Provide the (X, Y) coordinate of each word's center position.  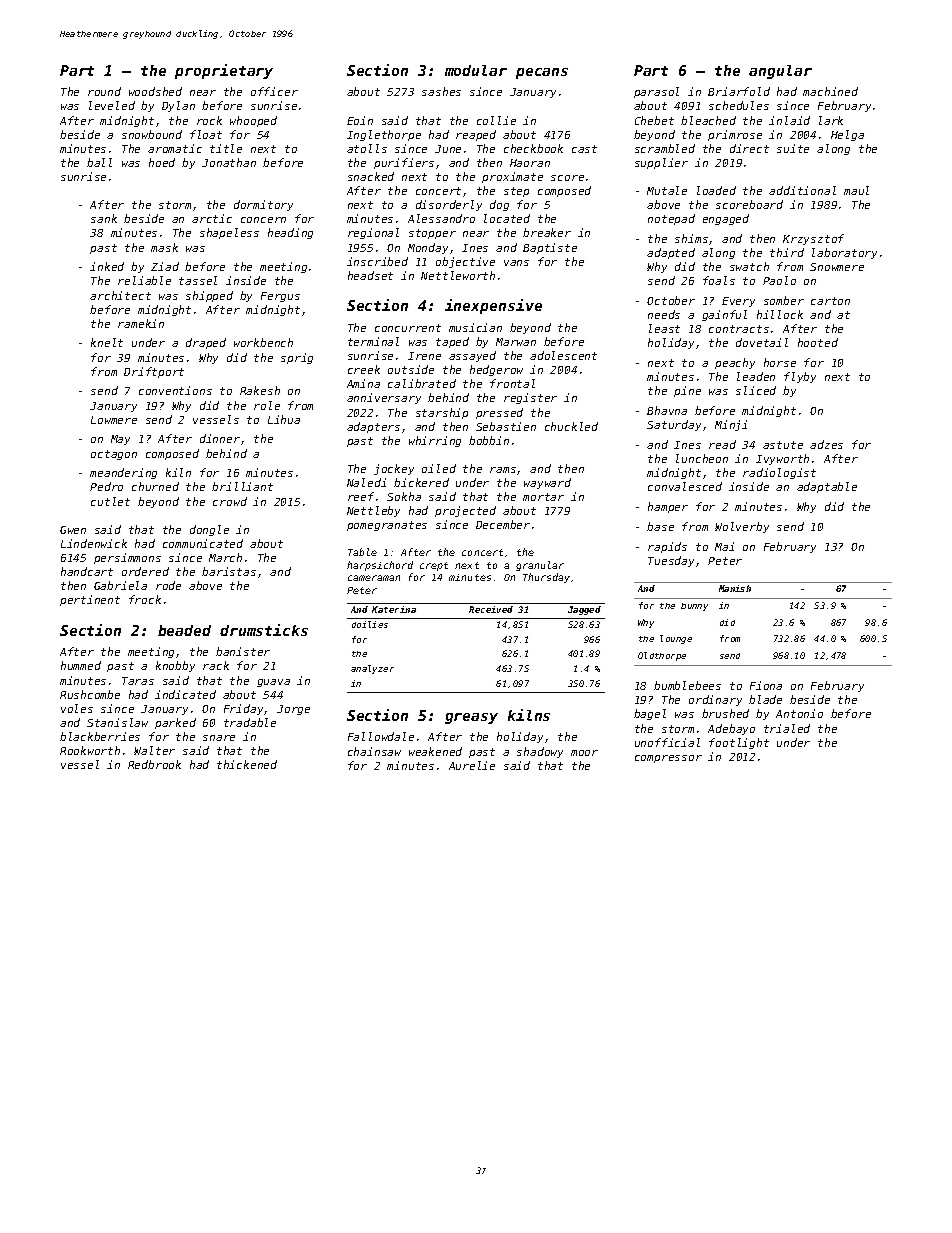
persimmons (127, 558)
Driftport (154, 372)
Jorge (293, 710)
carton (830, 301)
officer (274, 91)
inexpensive (493, 306)
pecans (542, 73)
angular (780, 72)
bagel (650, 714)
